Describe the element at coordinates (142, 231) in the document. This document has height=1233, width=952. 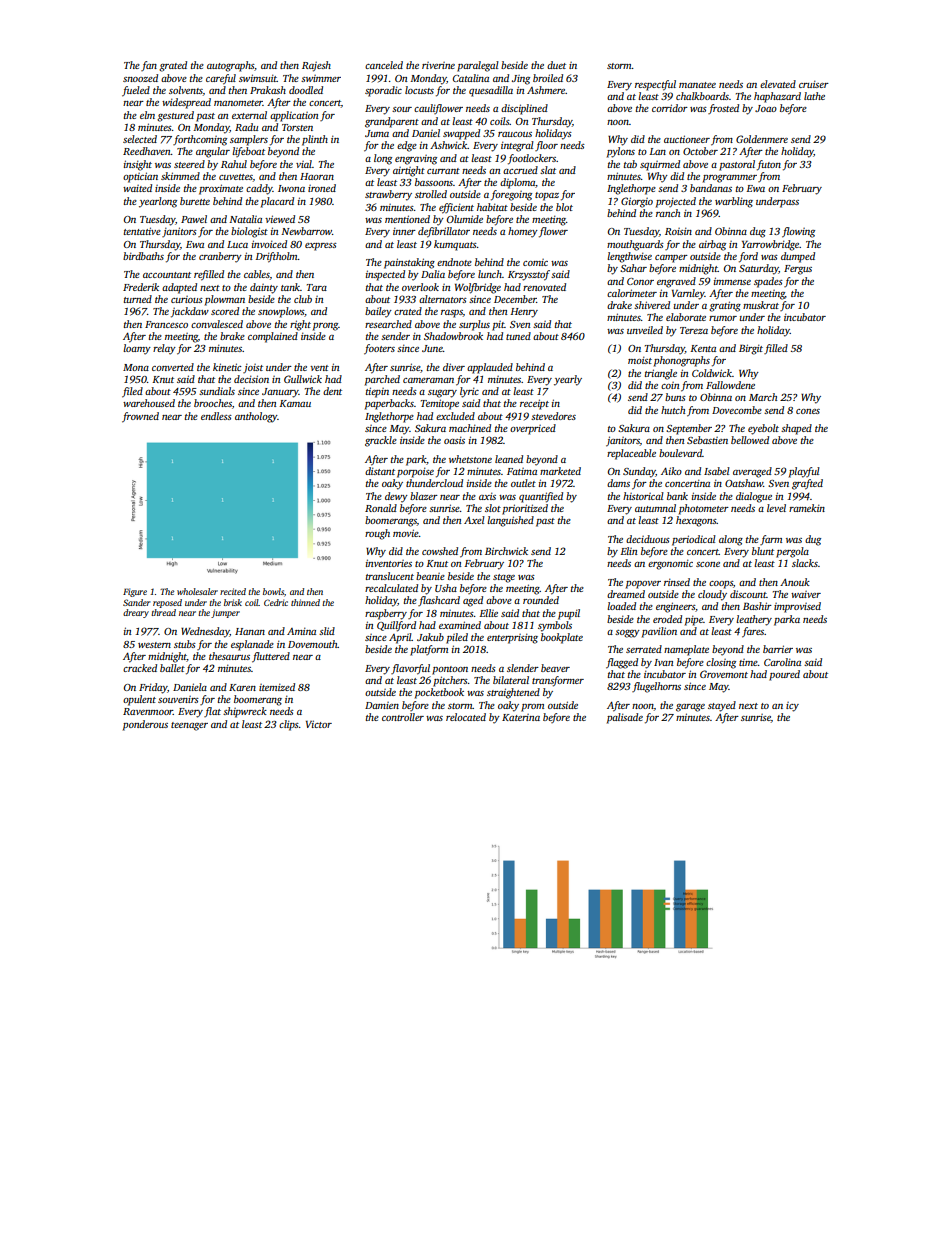
I see `tentative` at that location.
